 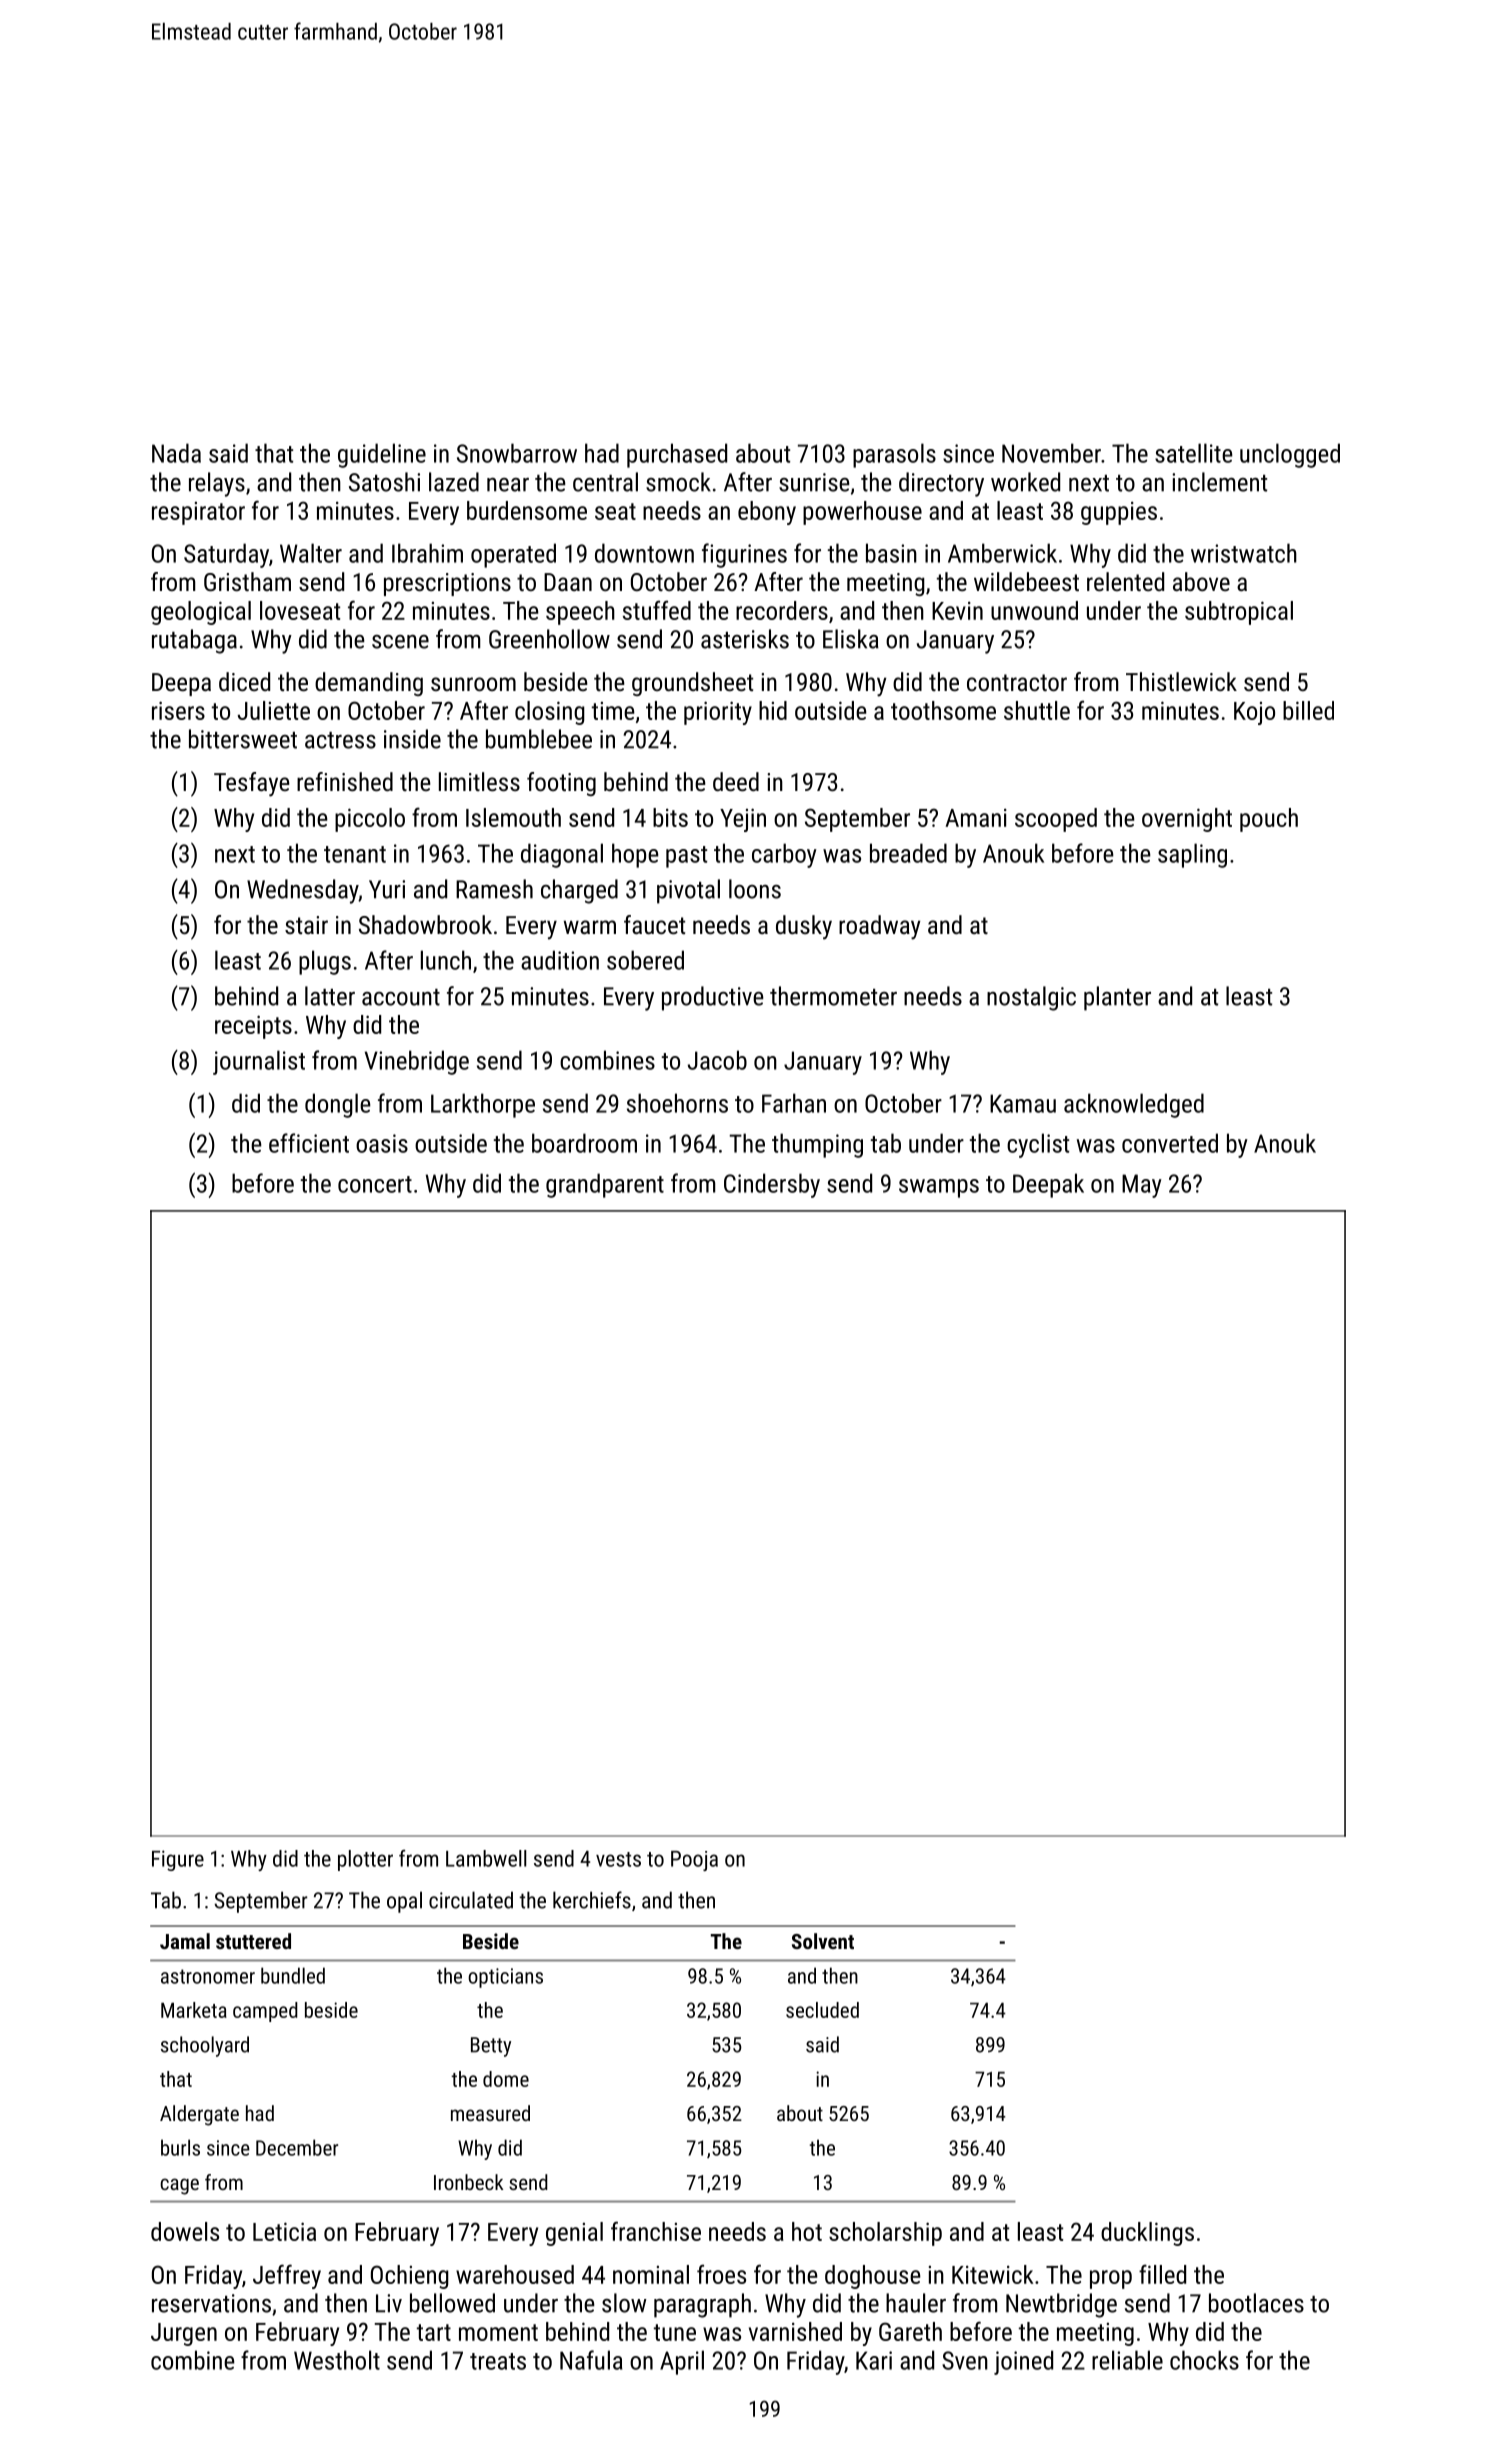 I want to click on Solvent, so click(x=823, y=1941).
